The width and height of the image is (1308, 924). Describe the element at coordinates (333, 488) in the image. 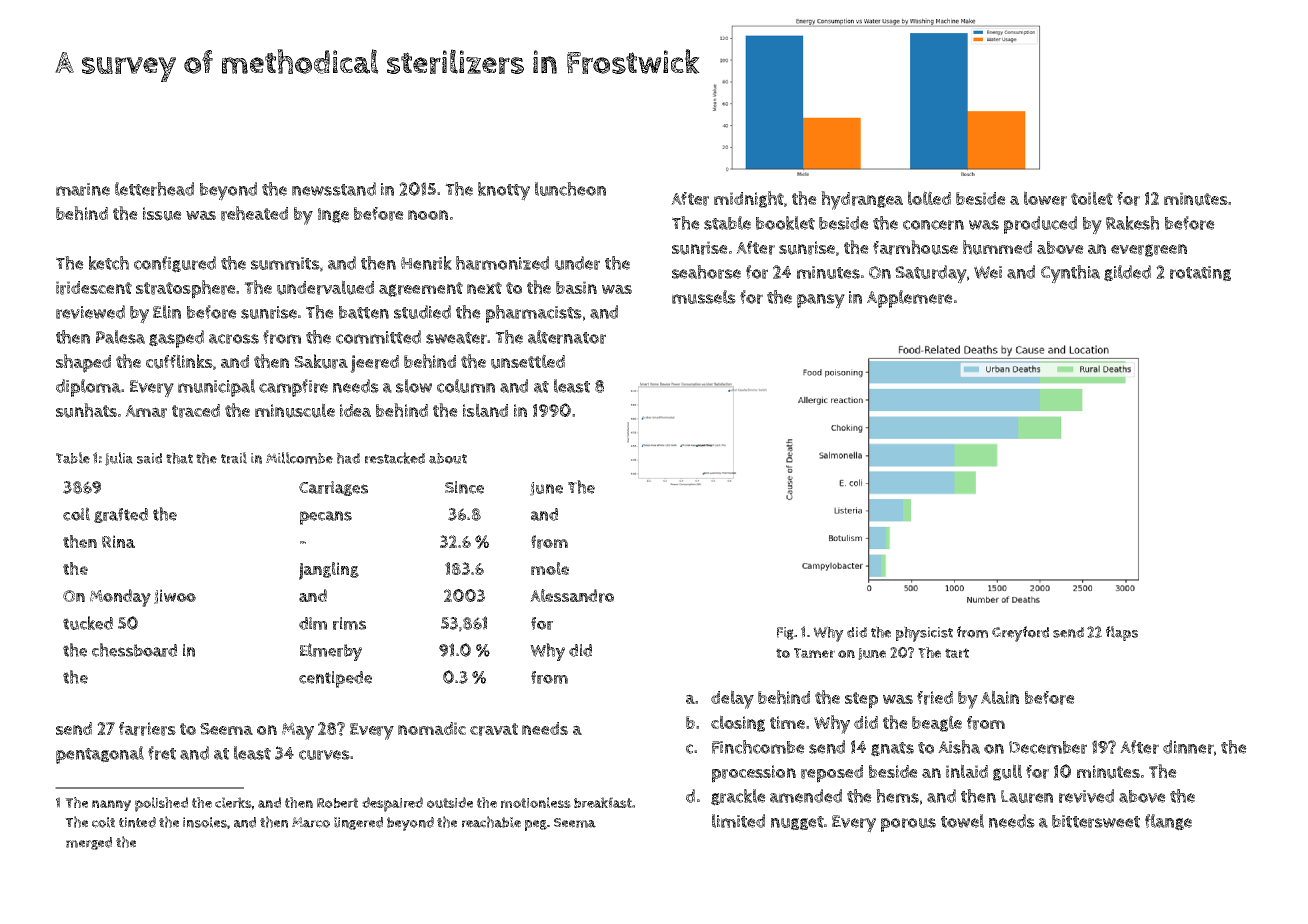

I see `Carriages` at that location.
